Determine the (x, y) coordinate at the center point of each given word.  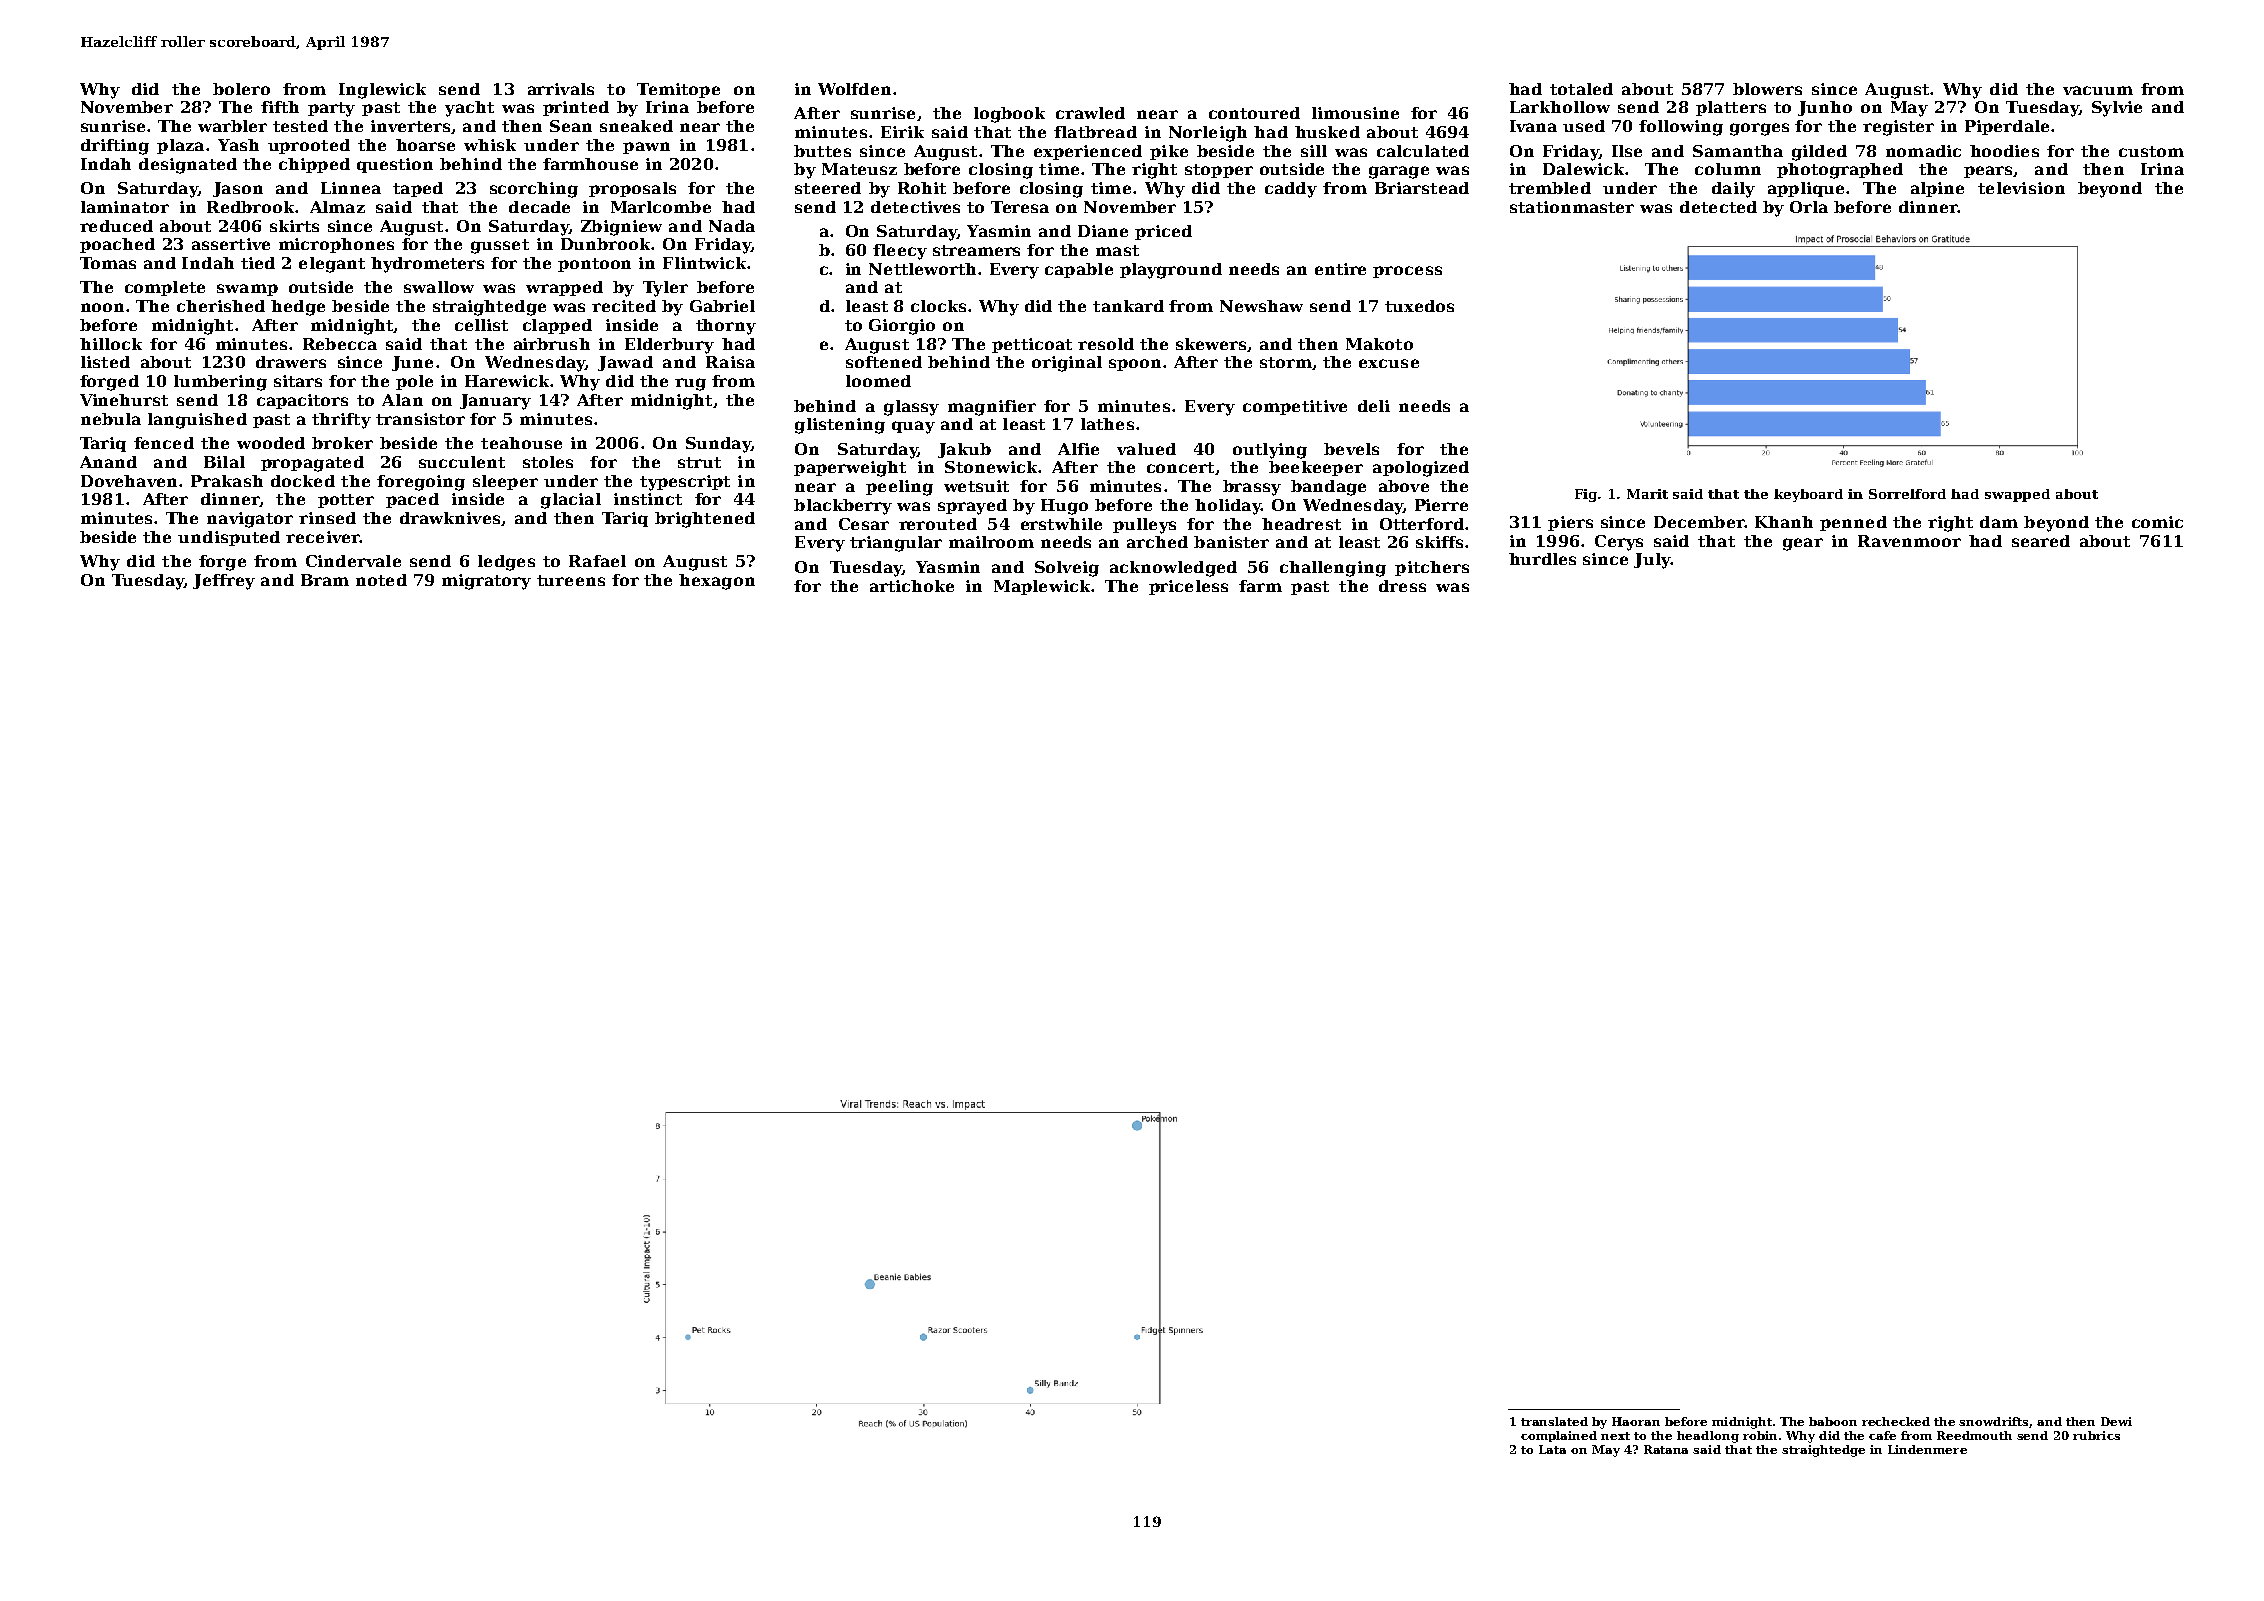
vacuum (2098, 90)
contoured (1254, 113)
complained (1559, 1436)
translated (1554, 1421)
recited (624, 306)
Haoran (1636, 1421)
